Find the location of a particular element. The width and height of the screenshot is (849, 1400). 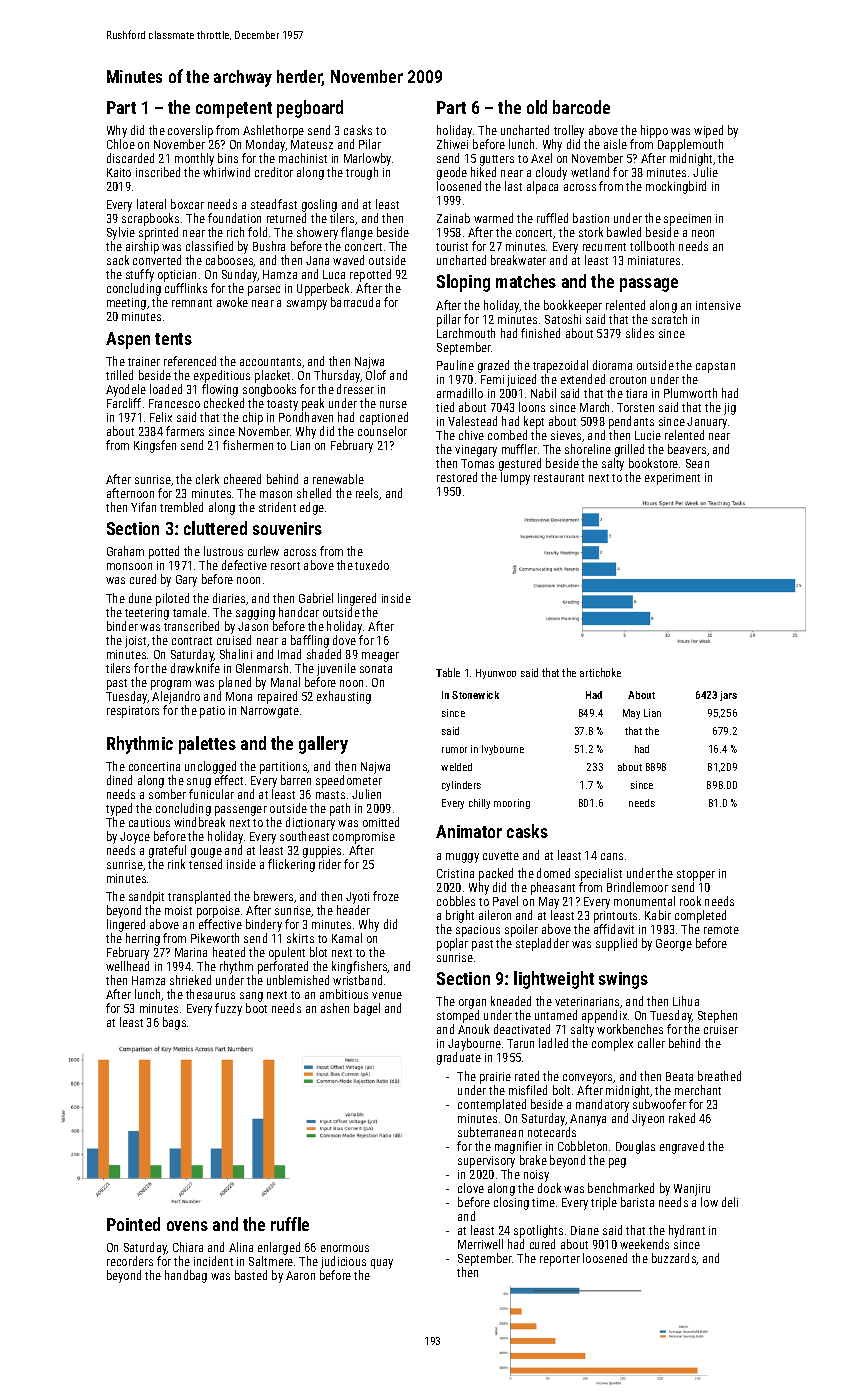

somber is located at coordinates (167, 794).
